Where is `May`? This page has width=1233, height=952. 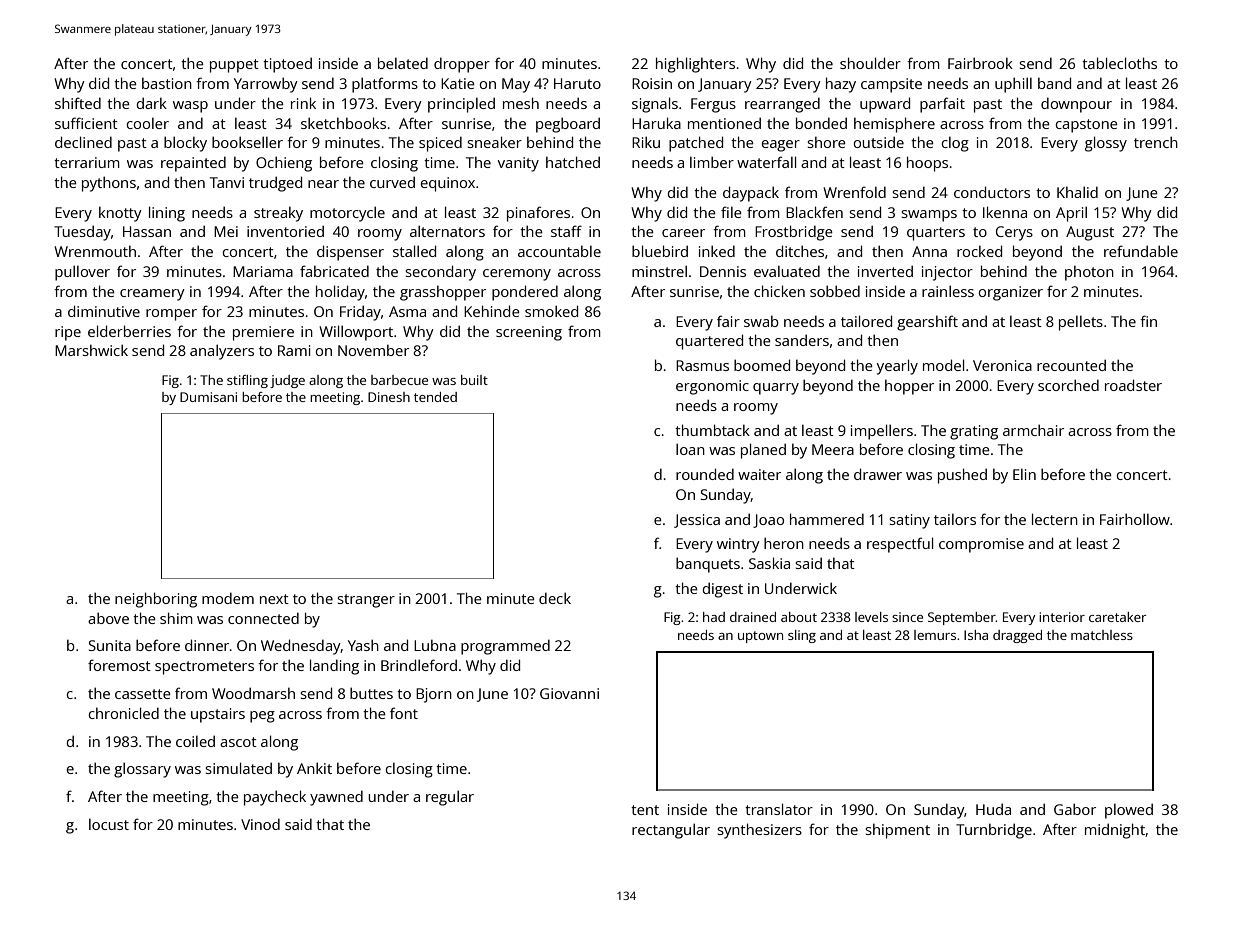
May is located at coordinates (516, 85).
